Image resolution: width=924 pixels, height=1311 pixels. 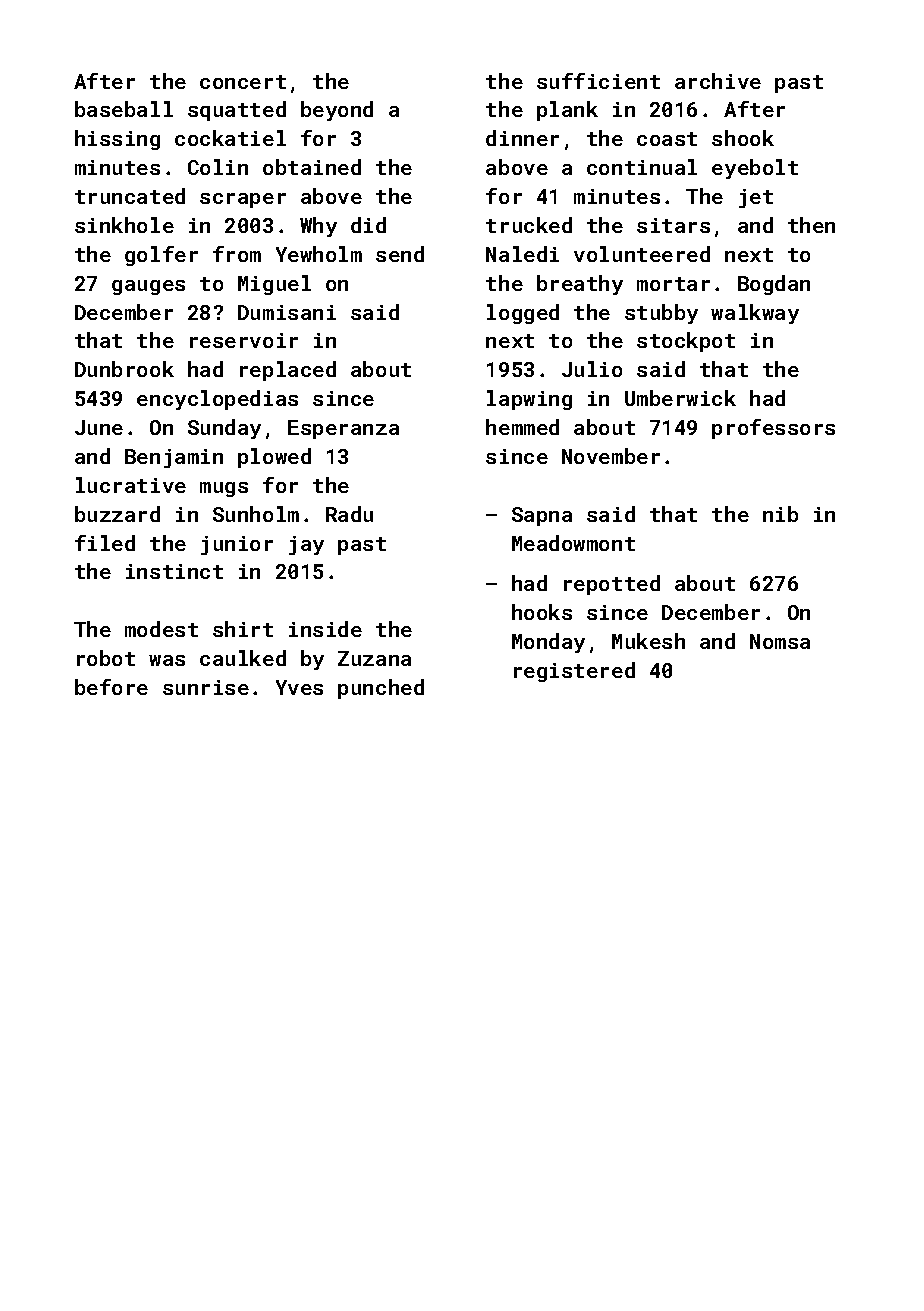 I want to click on registered, so click(x=574, y=672).
